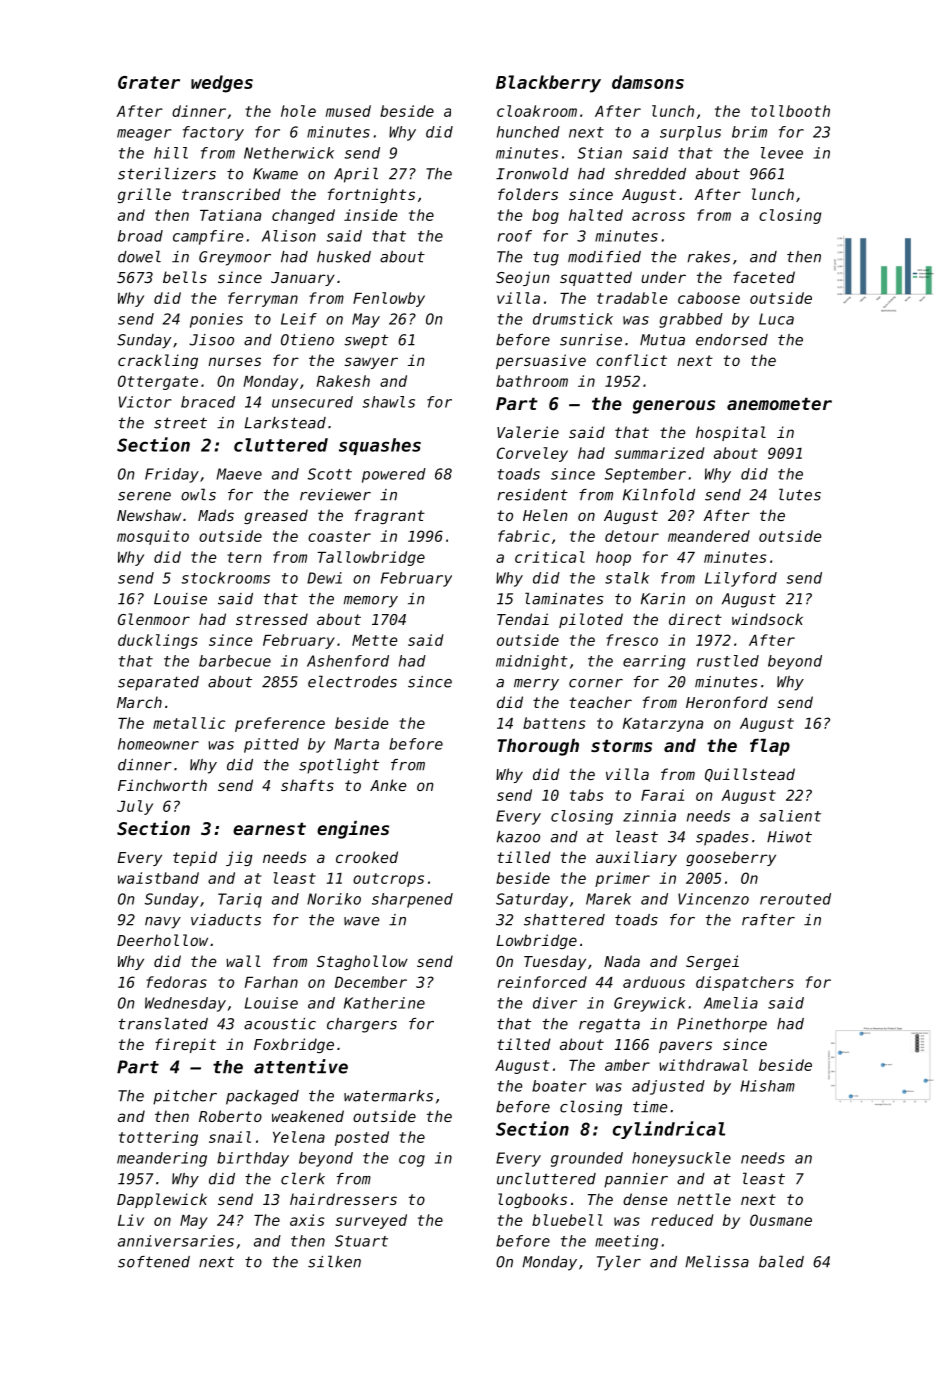 This screenshot has height=1379, width=952. I want to click on faceted, so click(764, 277).
